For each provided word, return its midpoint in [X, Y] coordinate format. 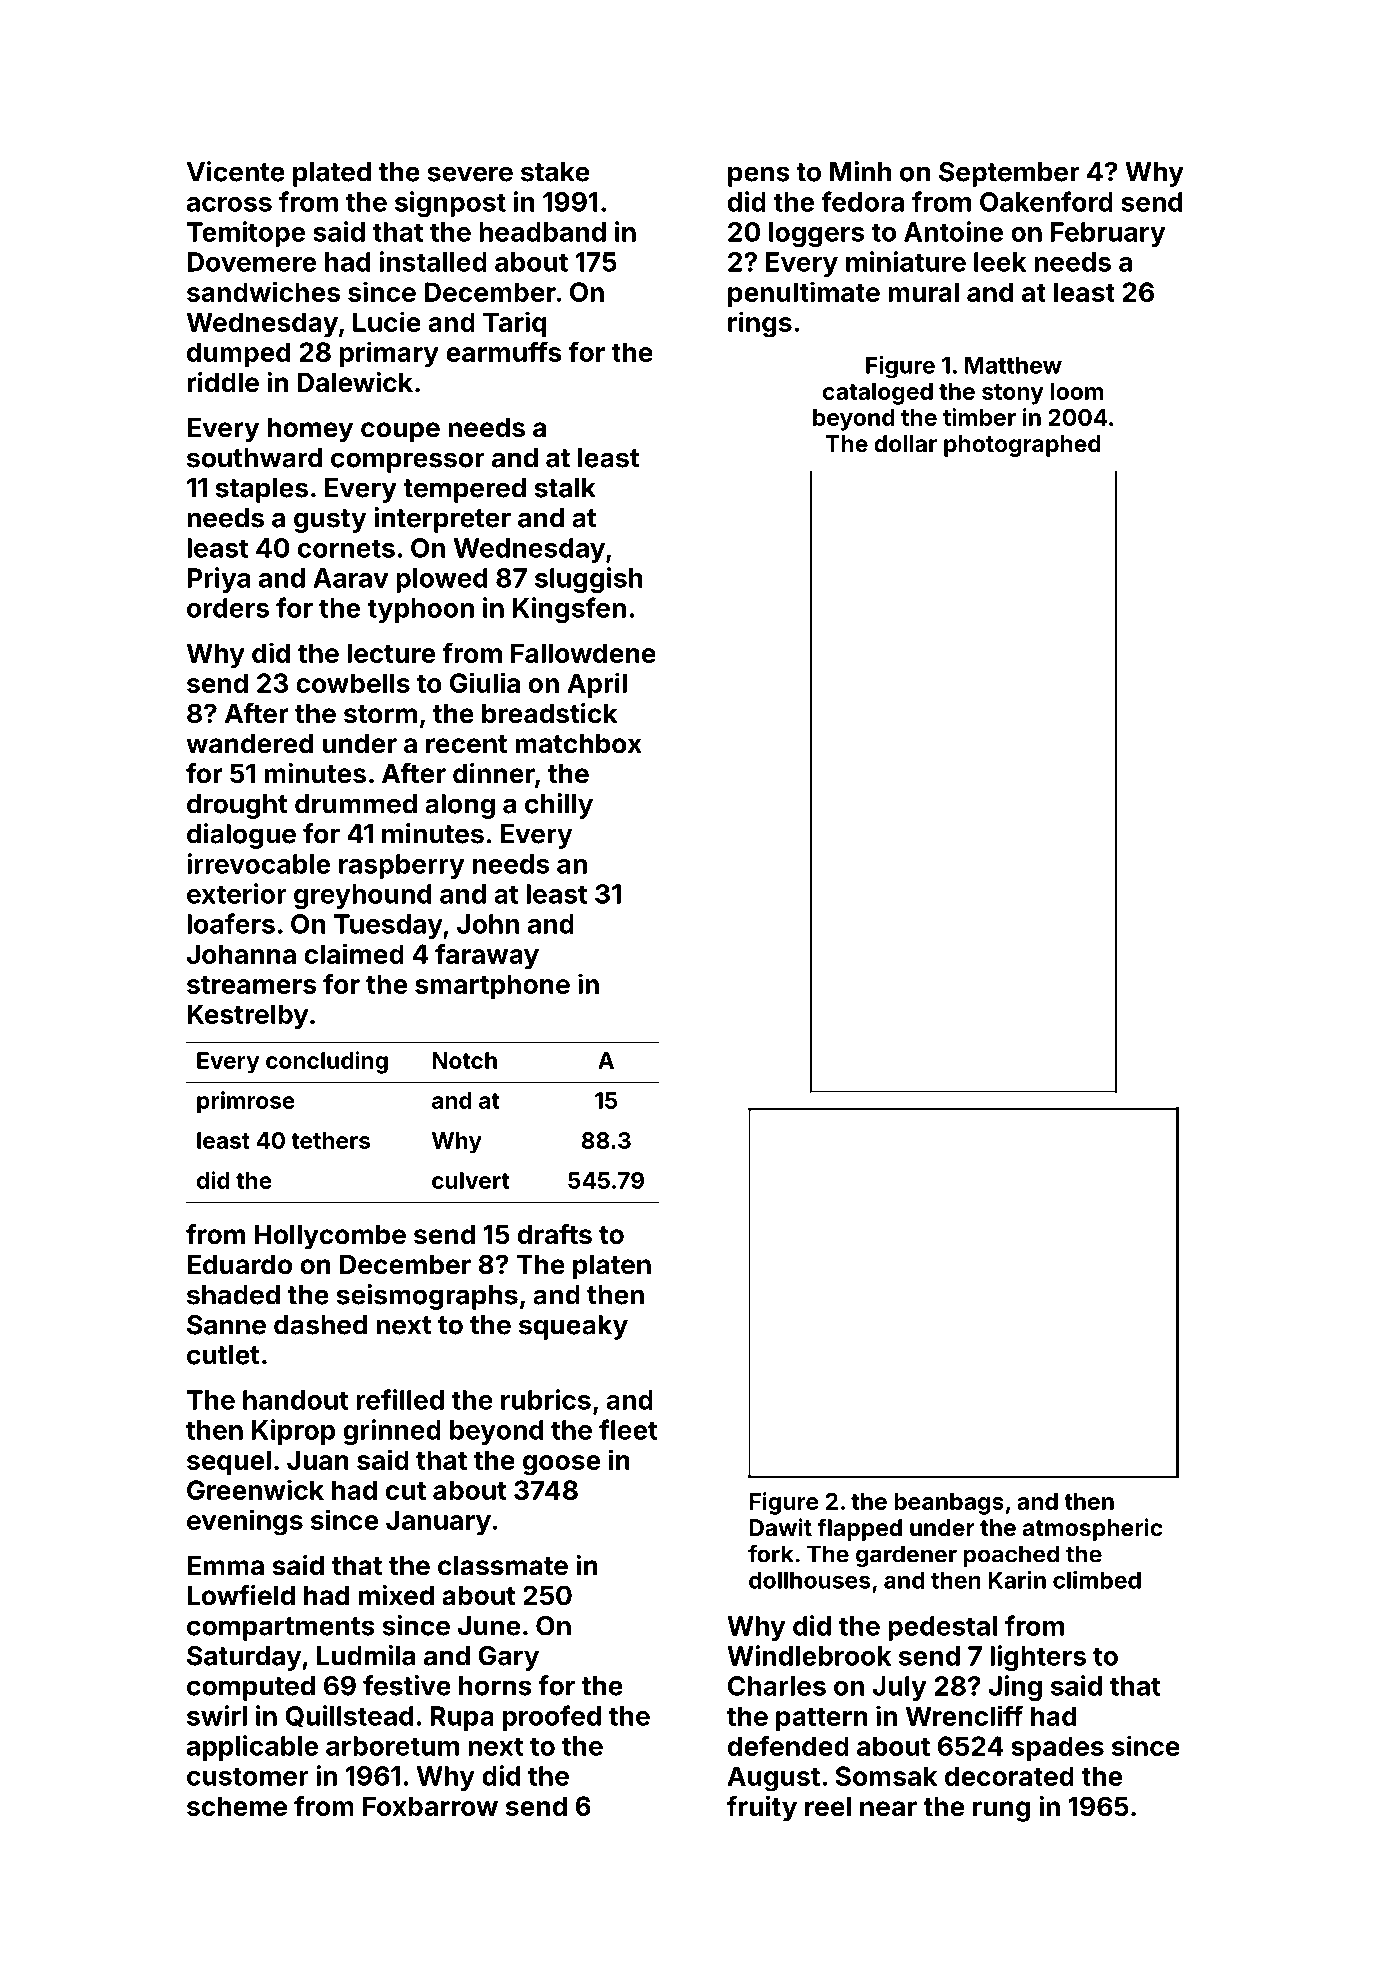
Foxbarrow [430, 1806]
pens [759, 176]
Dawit [781, 1527]
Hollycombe [330, 1237]
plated [332, 174]
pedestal [942, 1628]
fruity [762, 1809]
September [1009, 174]
